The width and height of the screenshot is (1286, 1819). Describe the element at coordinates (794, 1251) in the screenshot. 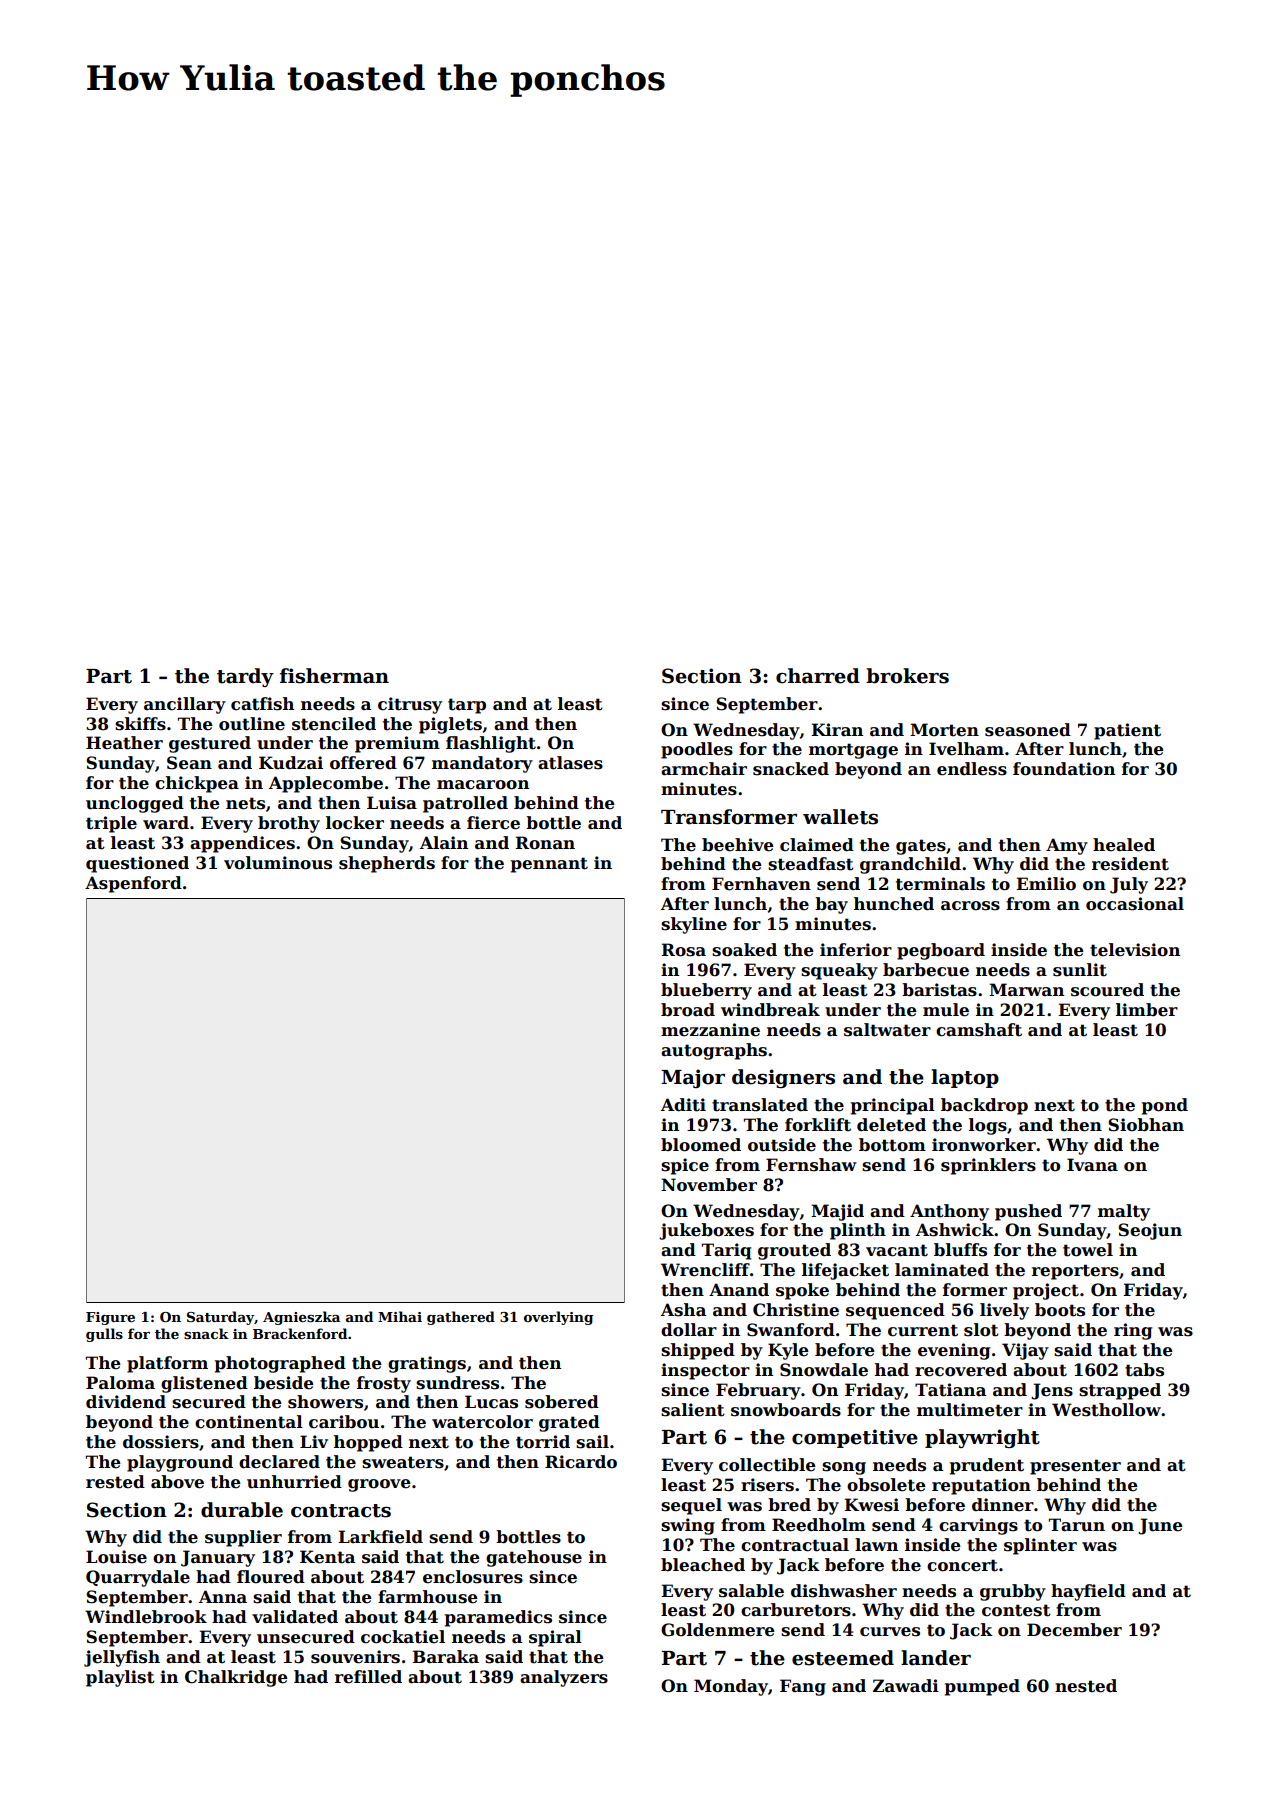

I see `grouted` at that location.
